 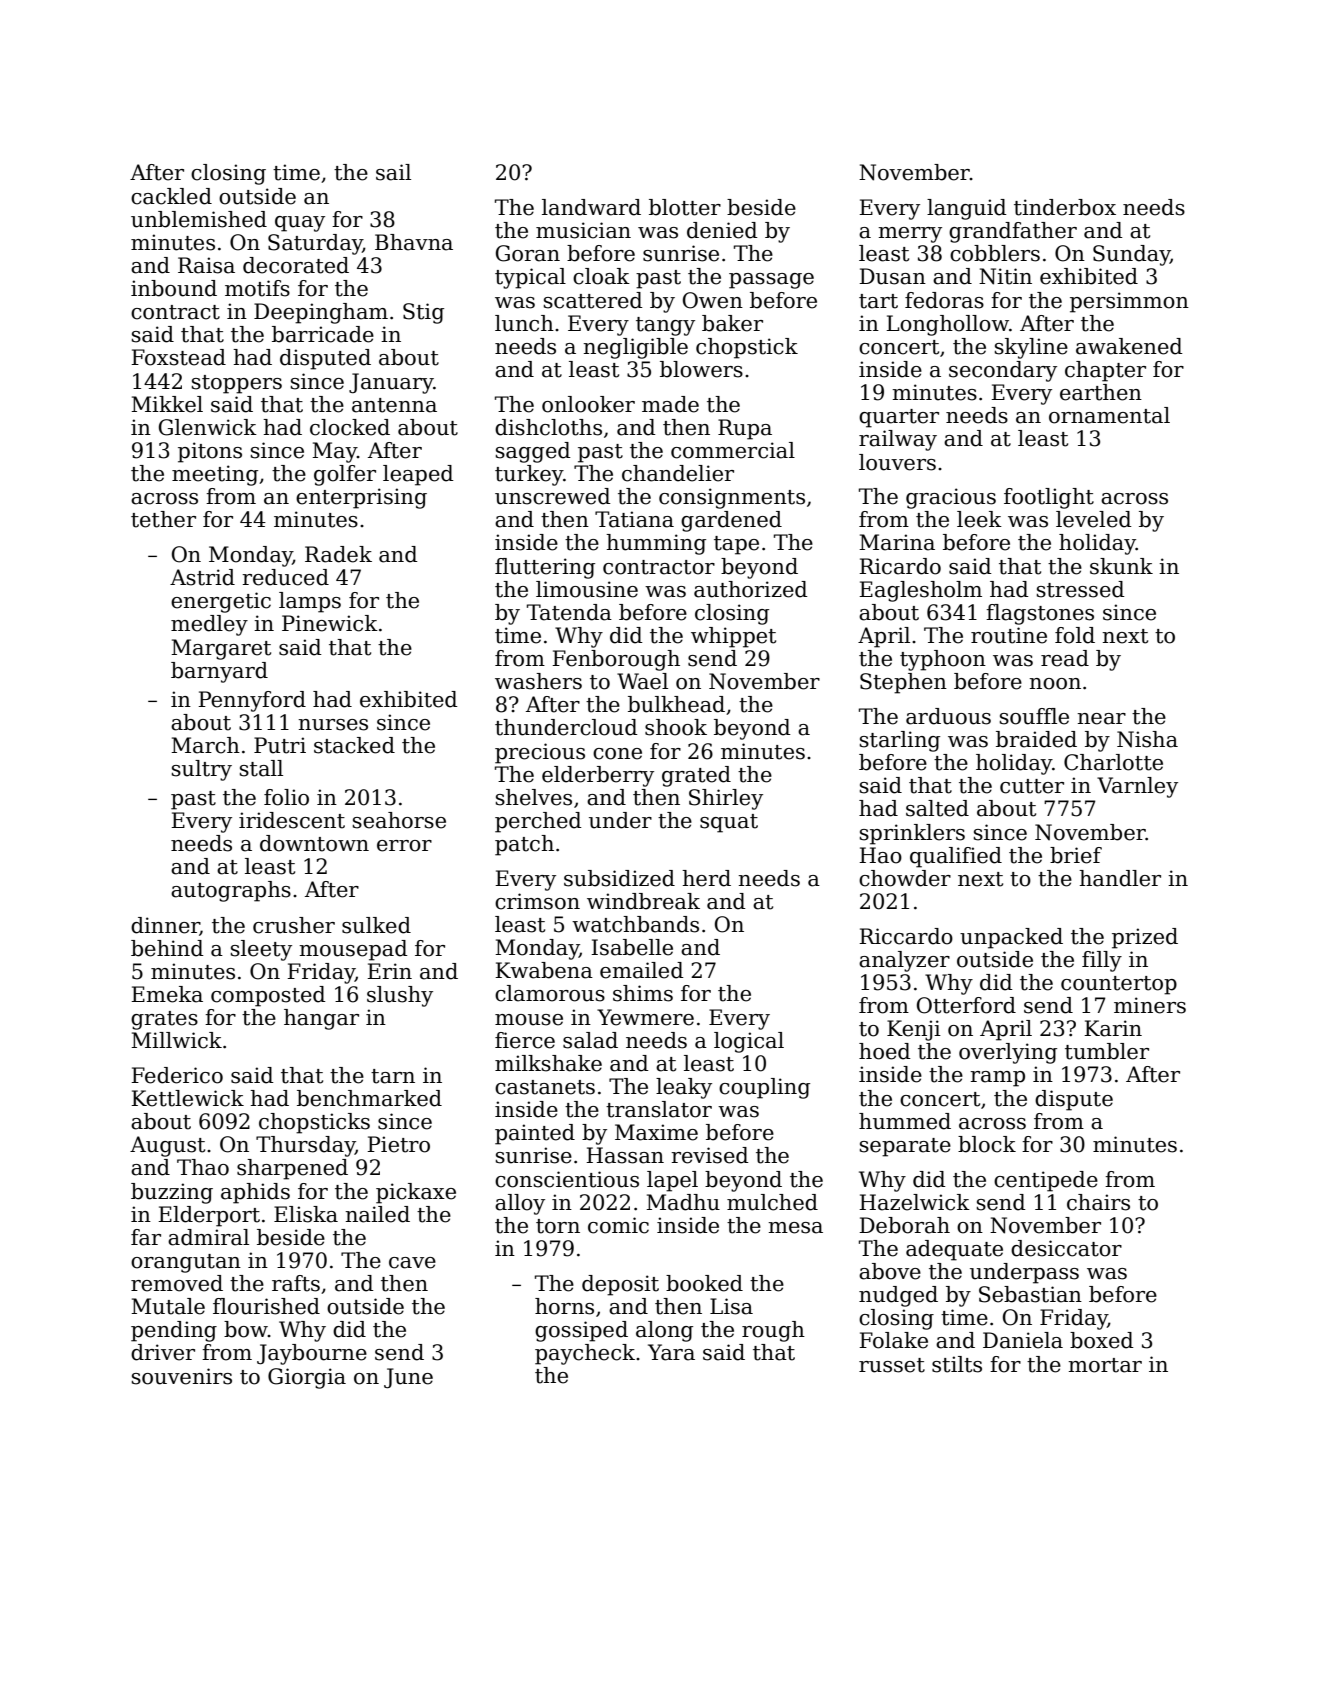 I want to click on stilts, so click(x=957, y=1364).
